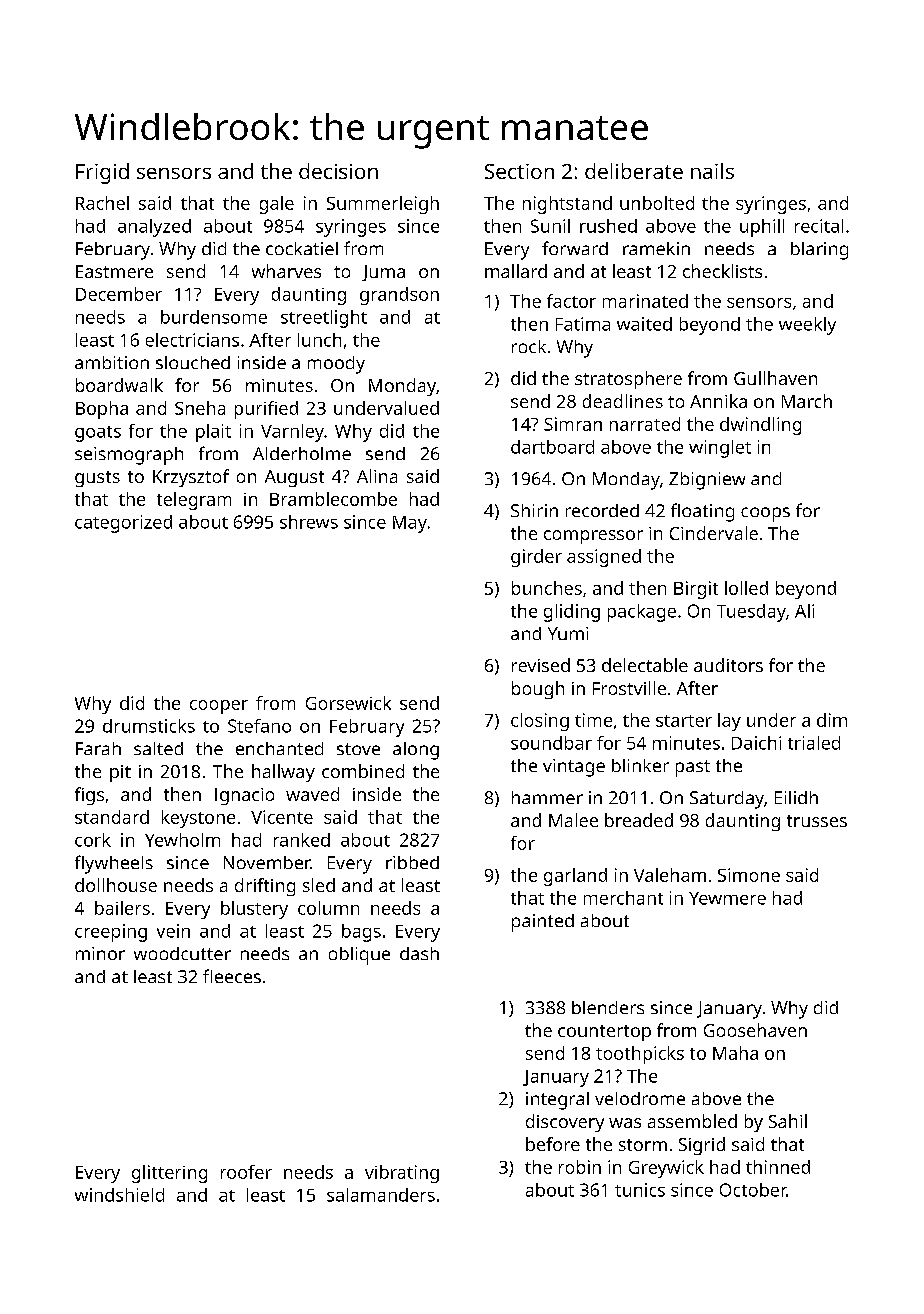 Image resolution: width=924 pixels, height=1314 pixels. Describe the element at coordinates (259, 726) in the screenshot. I see `Stefano` at that location.
